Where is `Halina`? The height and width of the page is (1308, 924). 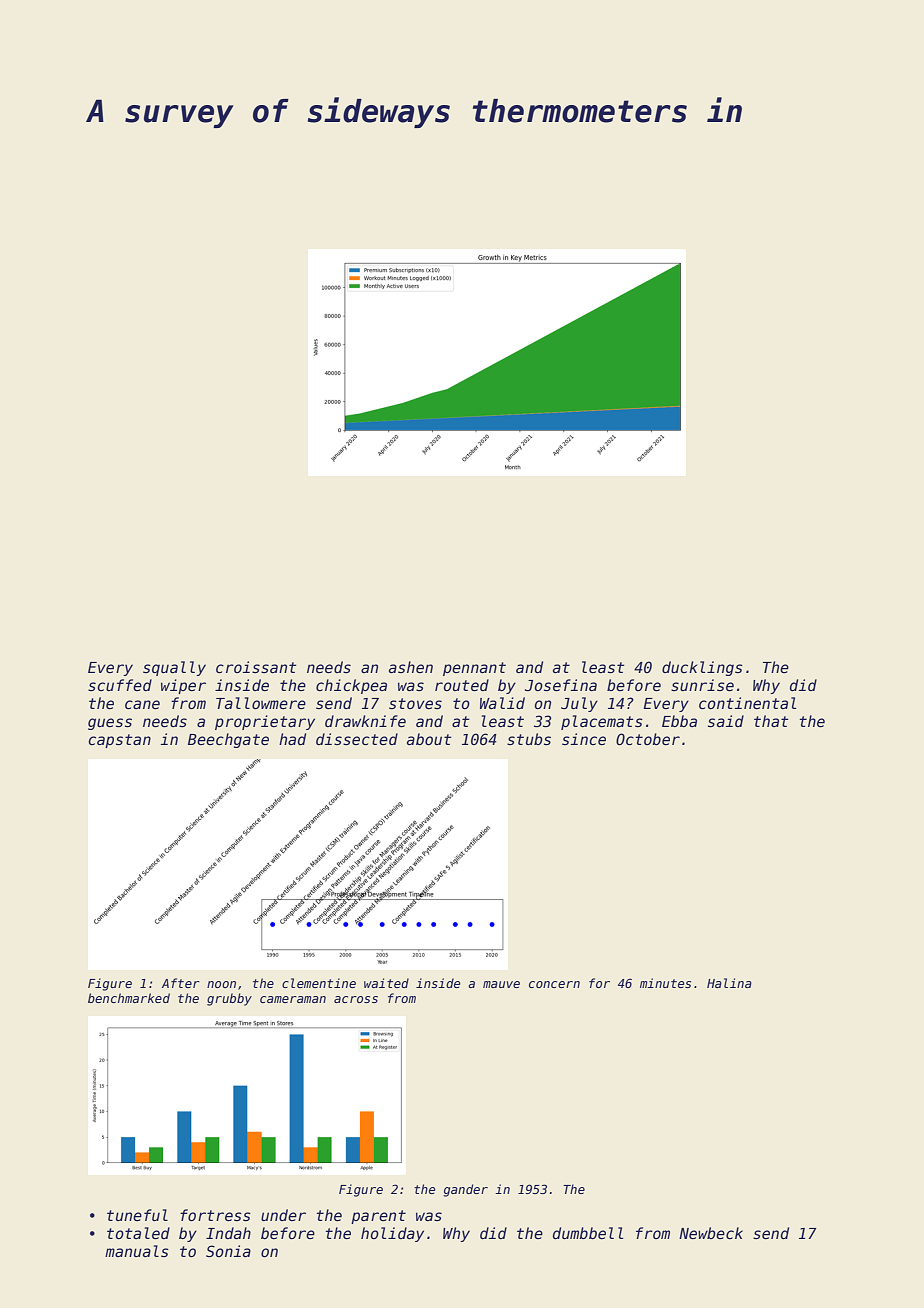 Halina is located at coordinates (729, 983).
